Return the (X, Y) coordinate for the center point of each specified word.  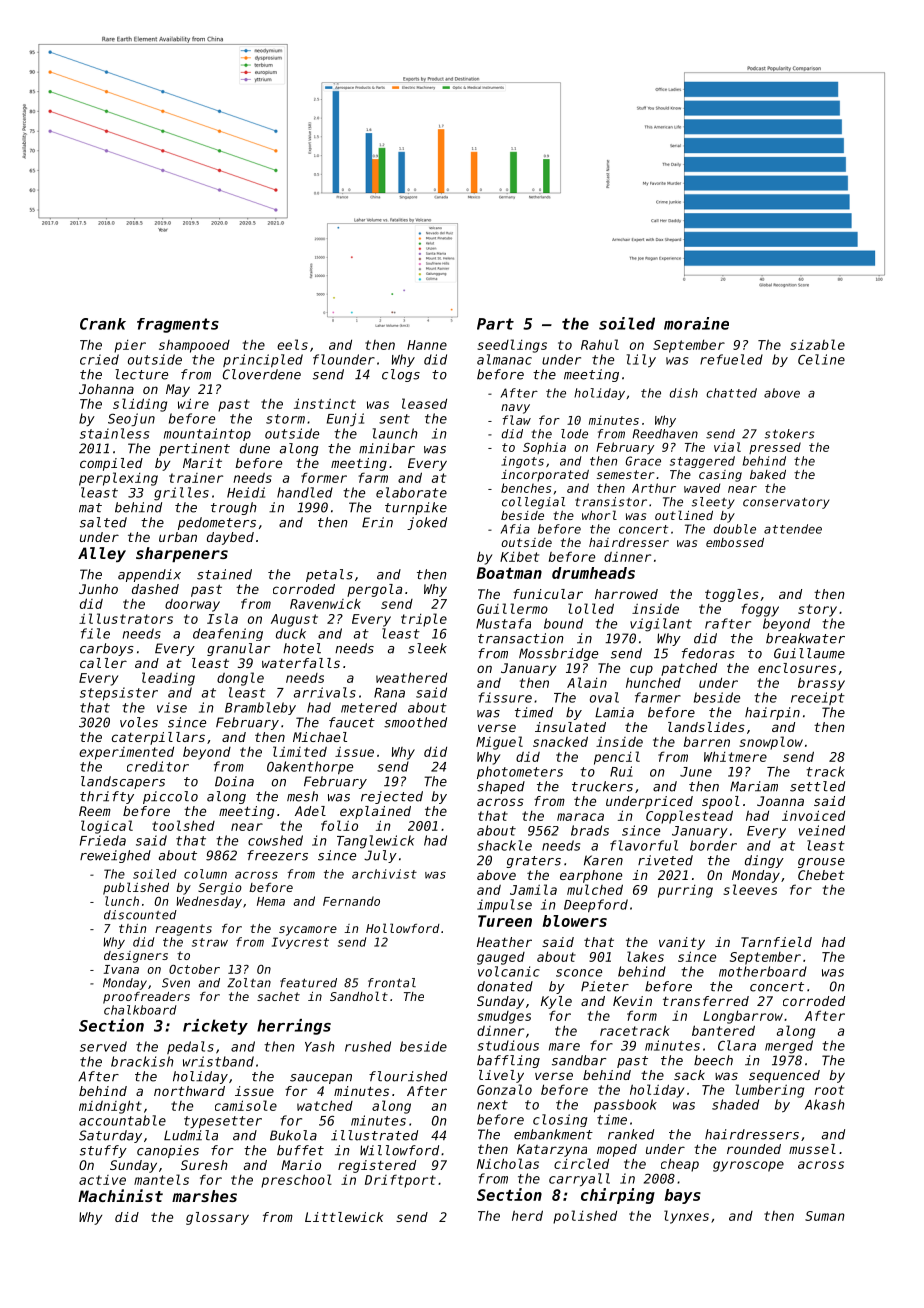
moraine (696, 323)
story (817, 610)
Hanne (427, 345)
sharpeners (182, 554)
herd (527, 1215)
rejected (392, 797)
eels (292, 344)
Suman (825, 1216)
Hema (271, 901)
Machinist (120, 1195)
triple (424, 620)
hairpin (772, 713)
